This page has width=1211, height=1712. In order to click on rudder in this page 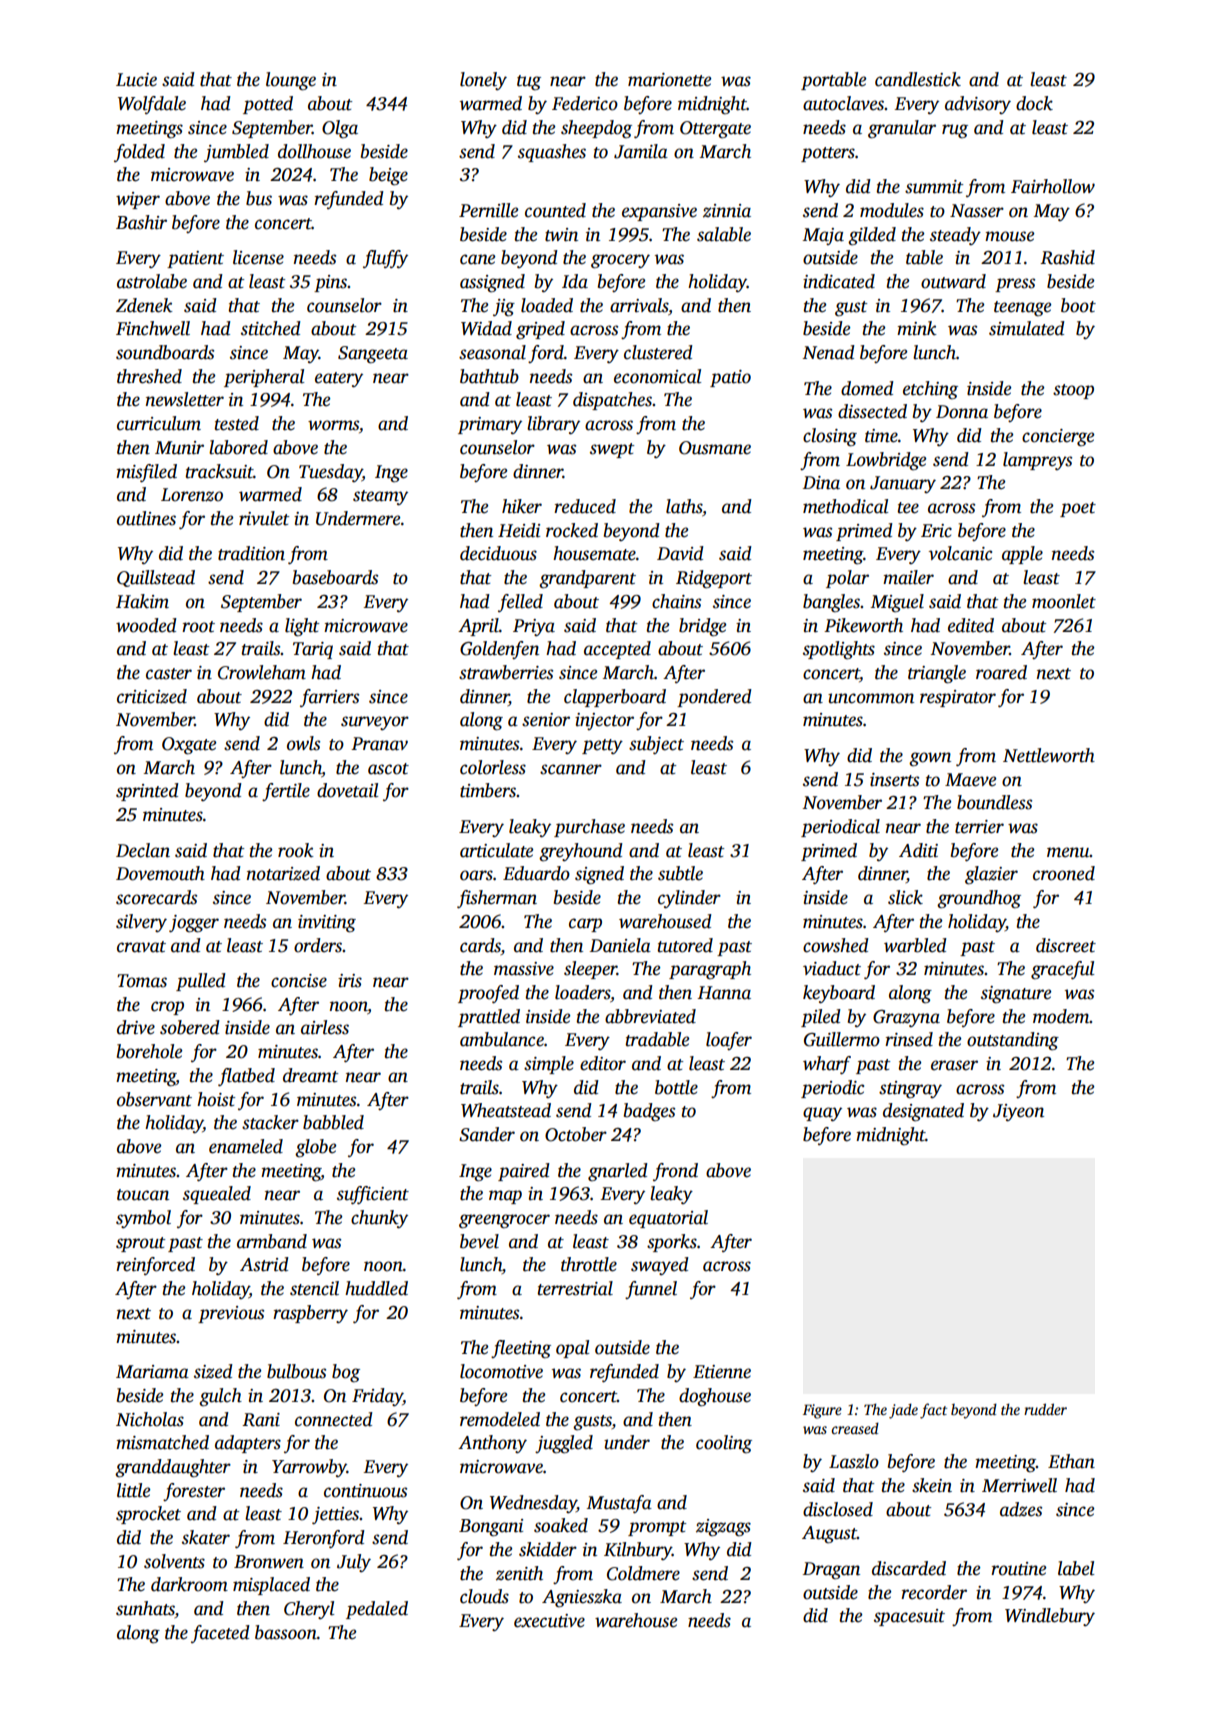, I will do `click(1045, 1409)`.
